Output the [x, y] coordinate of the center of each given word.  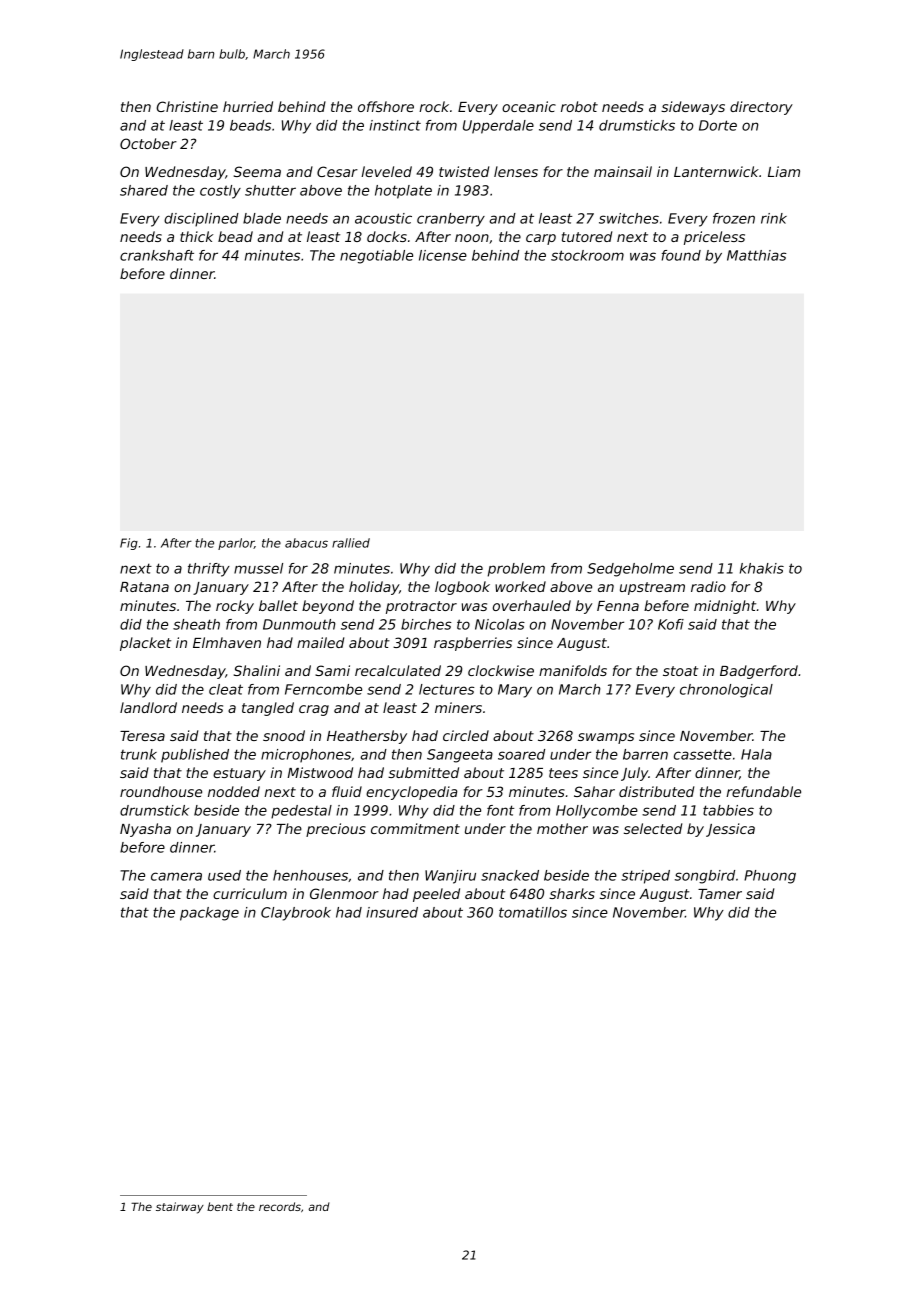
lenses [516, 171]
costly [220, 192]
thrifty [209, 570]
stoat [680, 671]
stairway [180, 1208]
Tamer [720, 894]
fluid [347, 791]
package [209, 914]
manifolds [573, 670]
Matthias [757, 255]
